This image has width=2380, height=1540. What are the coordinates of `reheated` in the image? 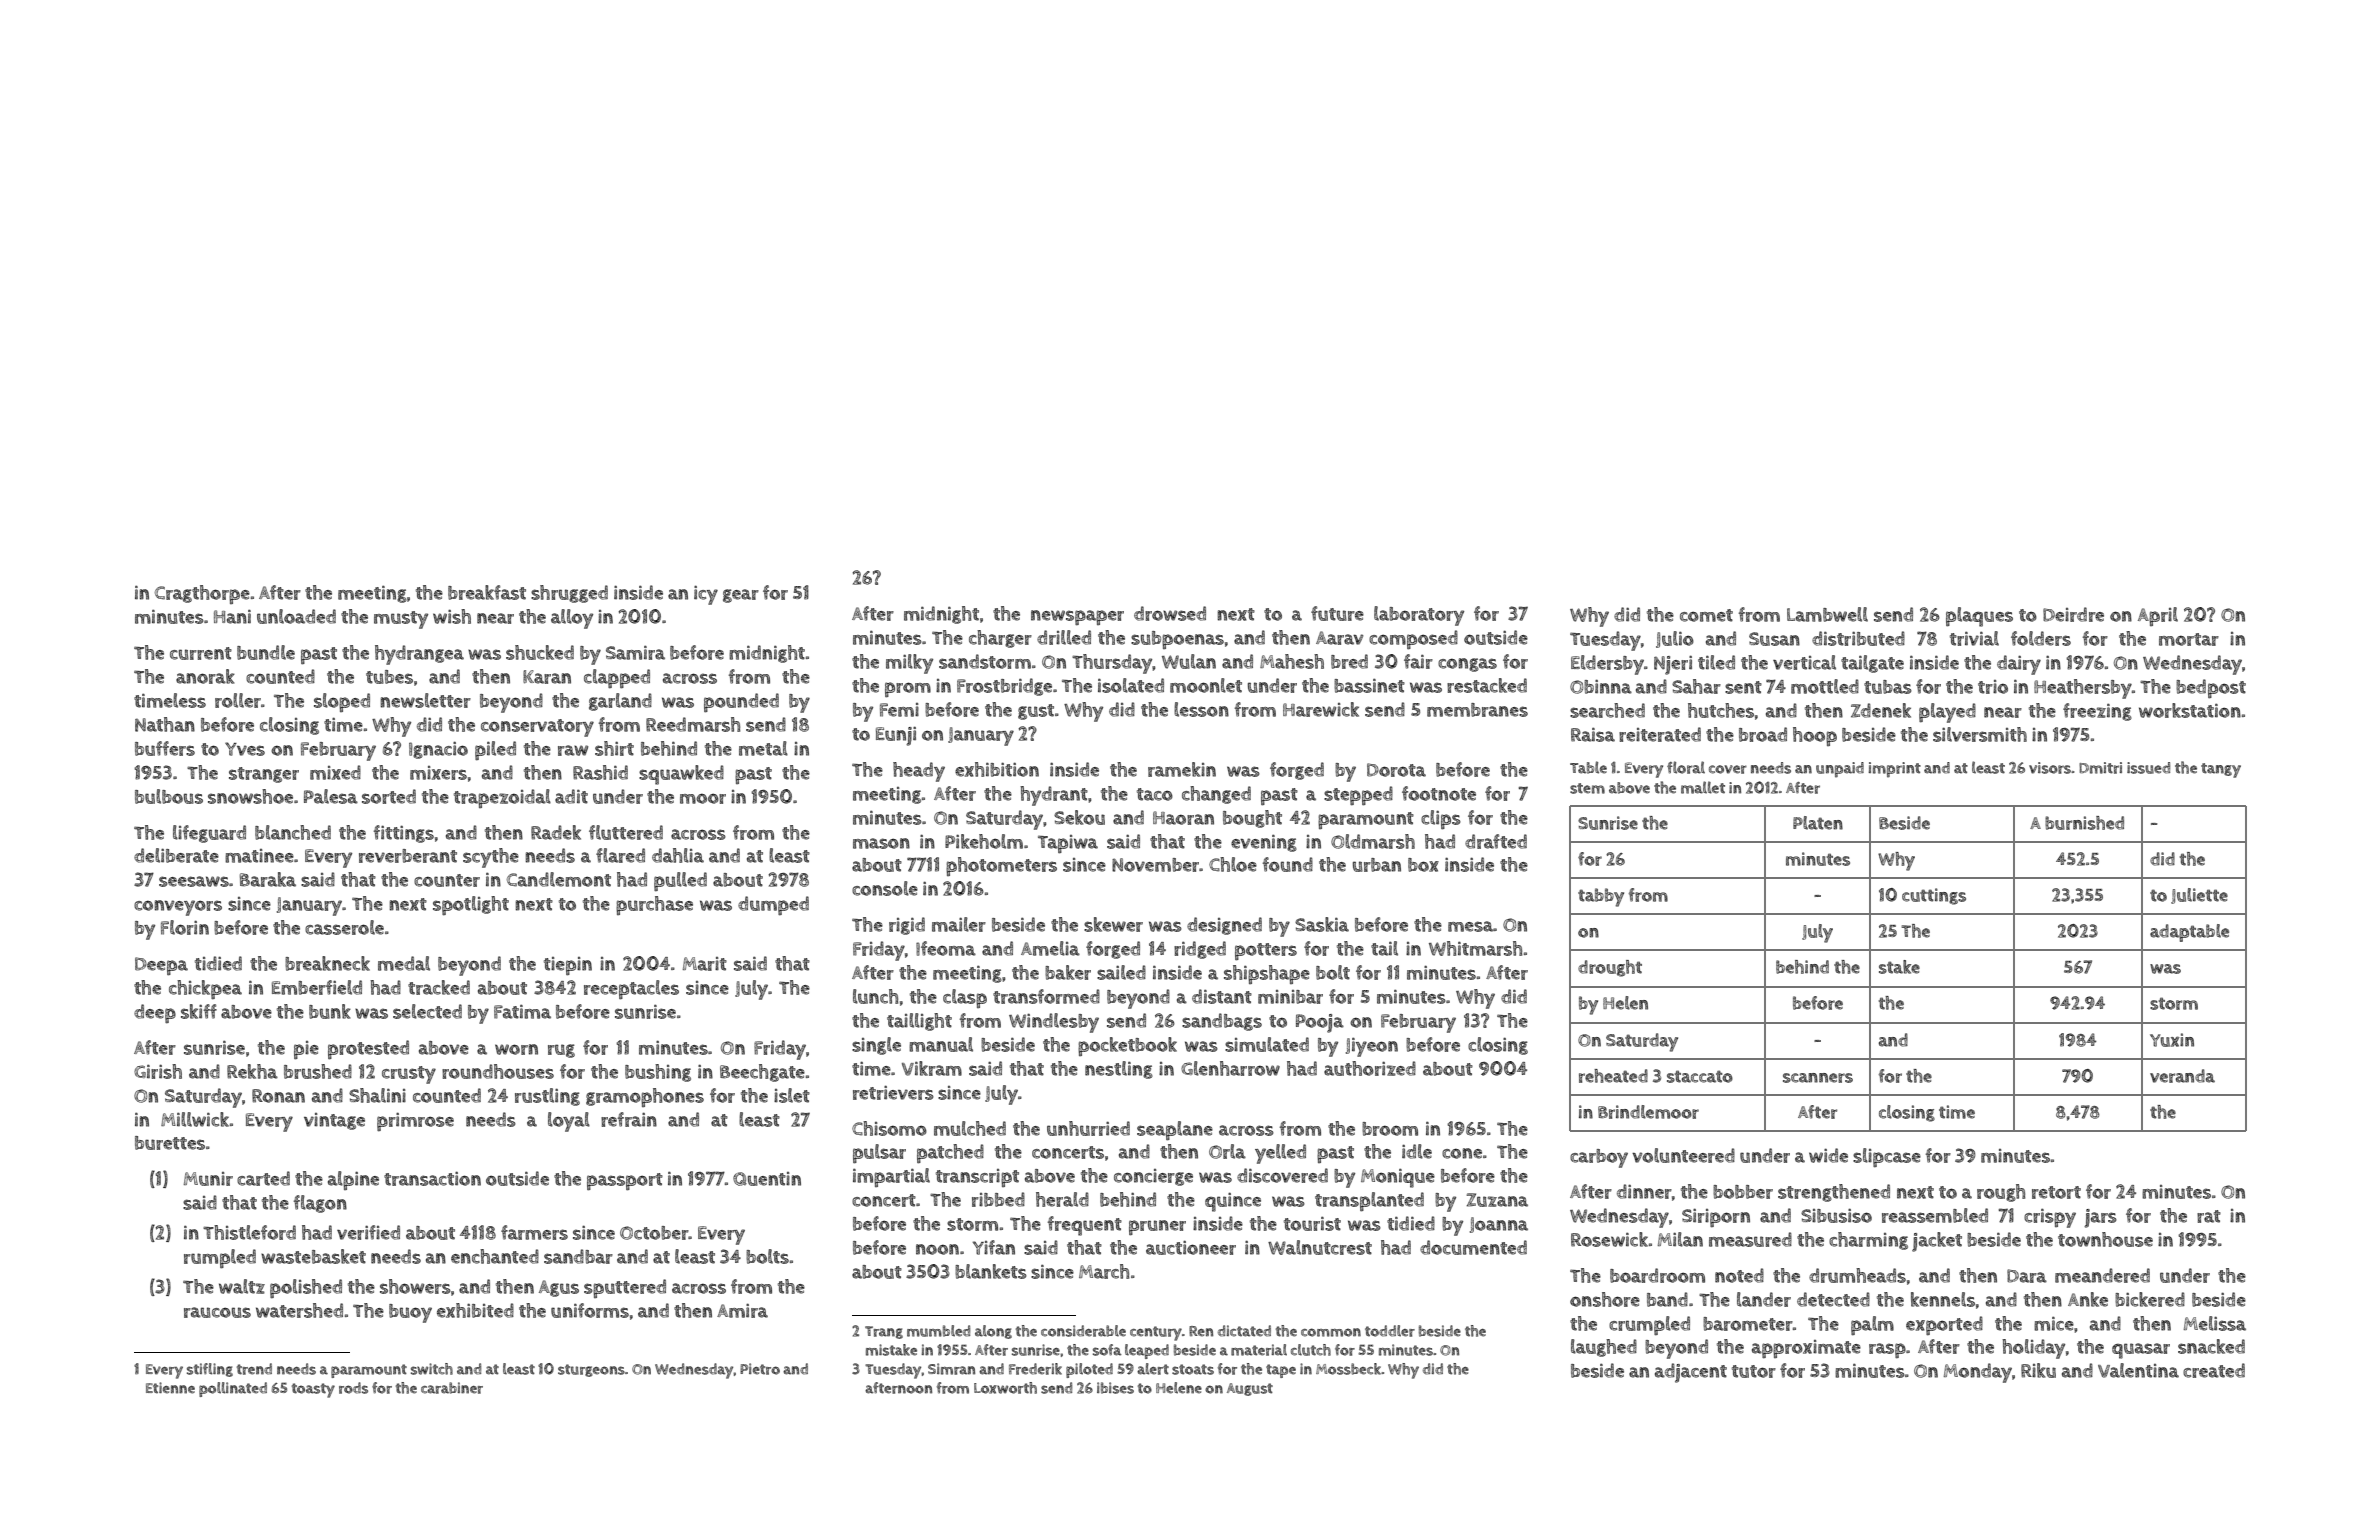 It's located at (1613, 1076).
